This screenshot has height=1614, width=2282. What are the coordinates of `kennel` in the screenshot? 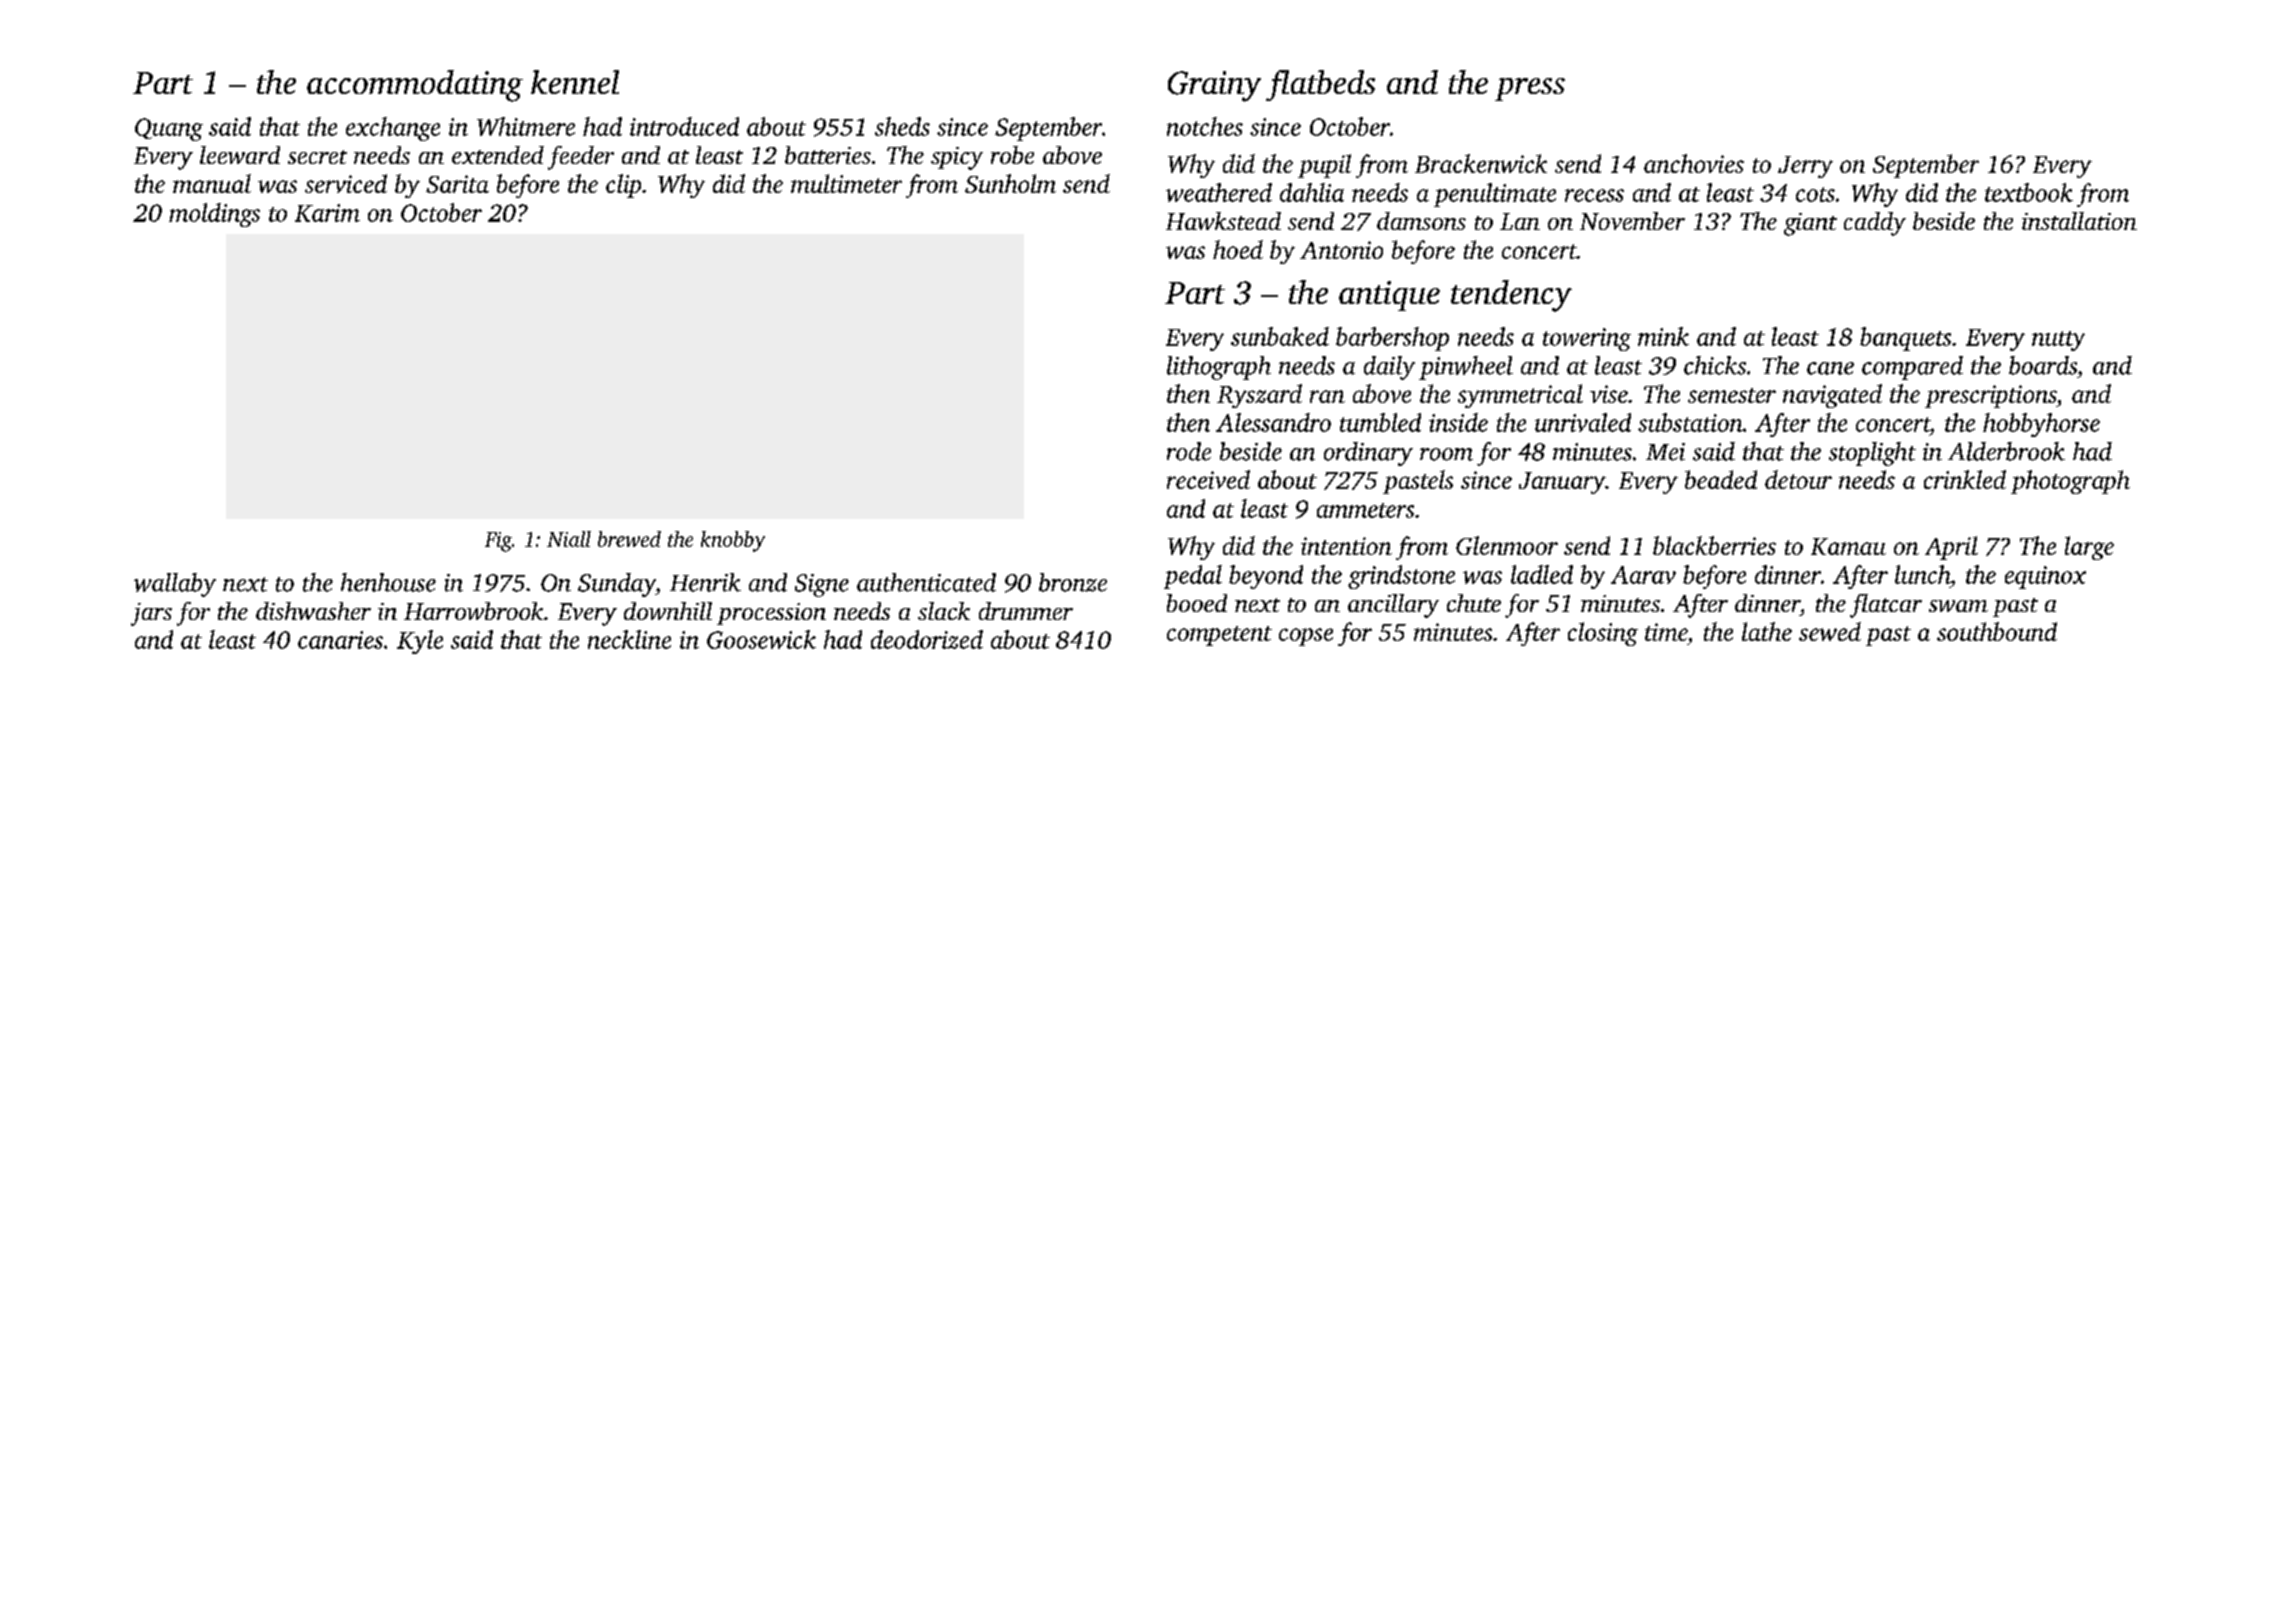 It's located at (575, 82).
